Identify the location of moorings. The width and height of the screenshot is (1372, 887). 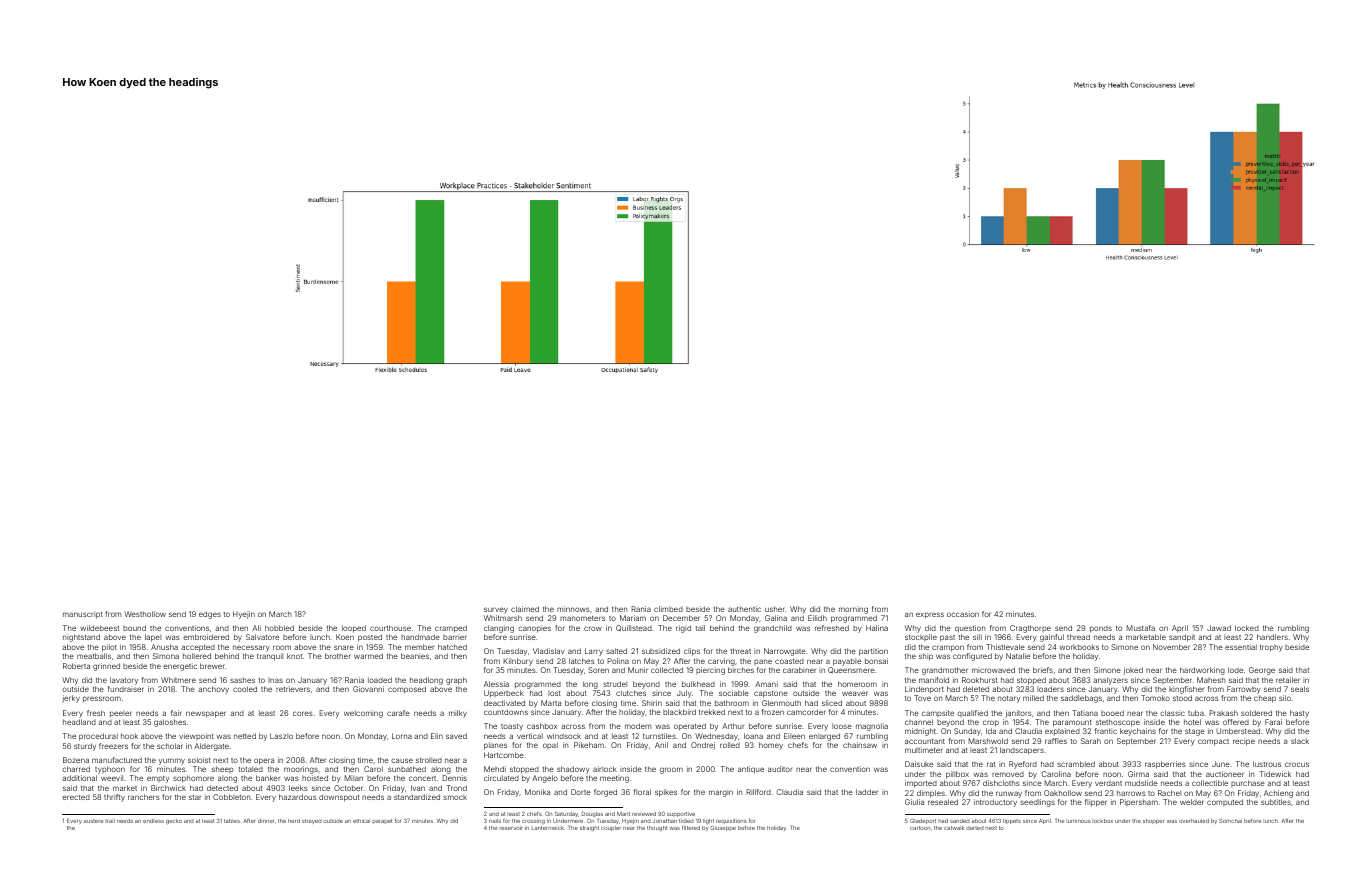
(301, 770).
